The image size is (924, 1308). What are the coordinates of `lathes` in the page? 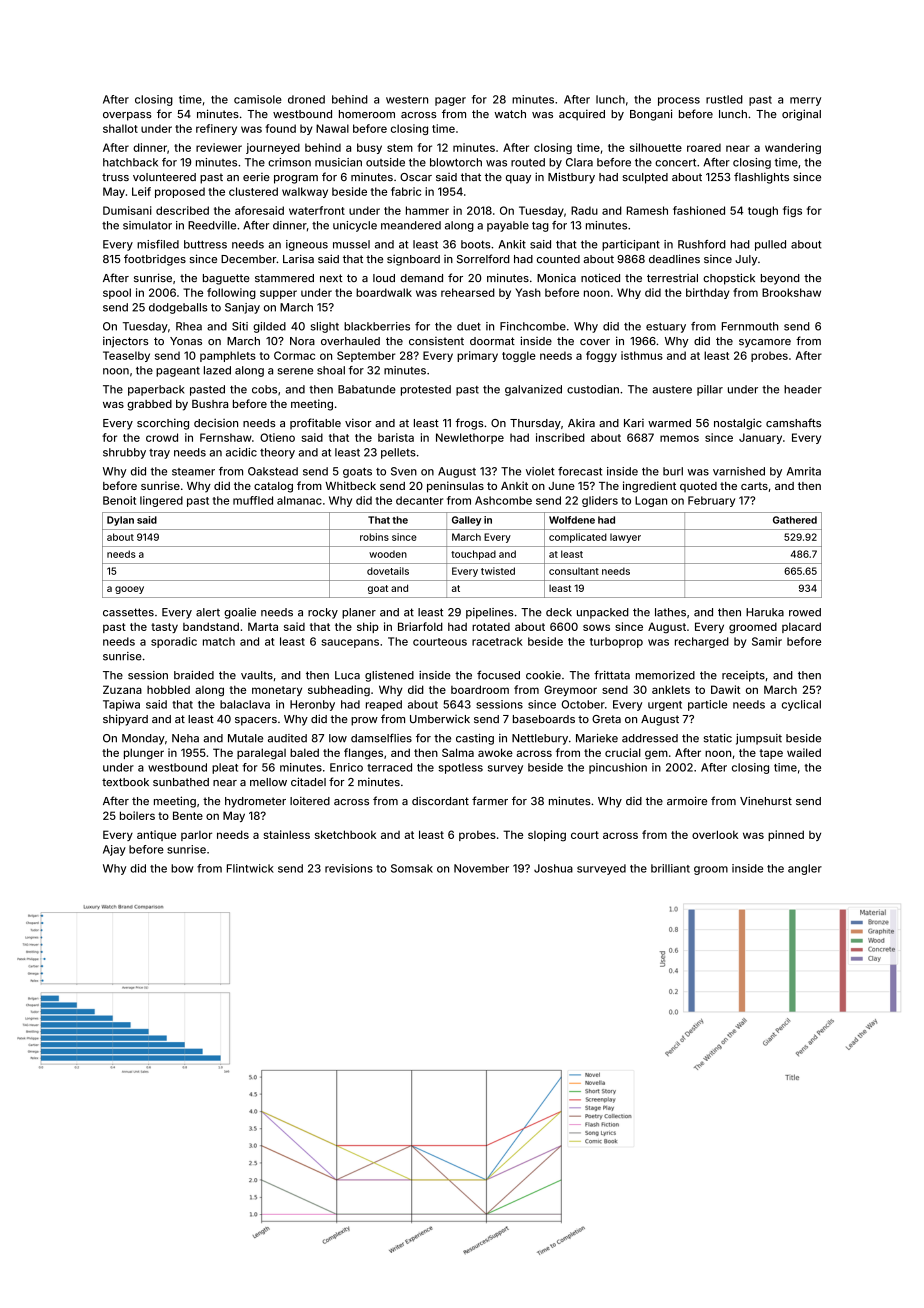 It's located at (670, 612).
